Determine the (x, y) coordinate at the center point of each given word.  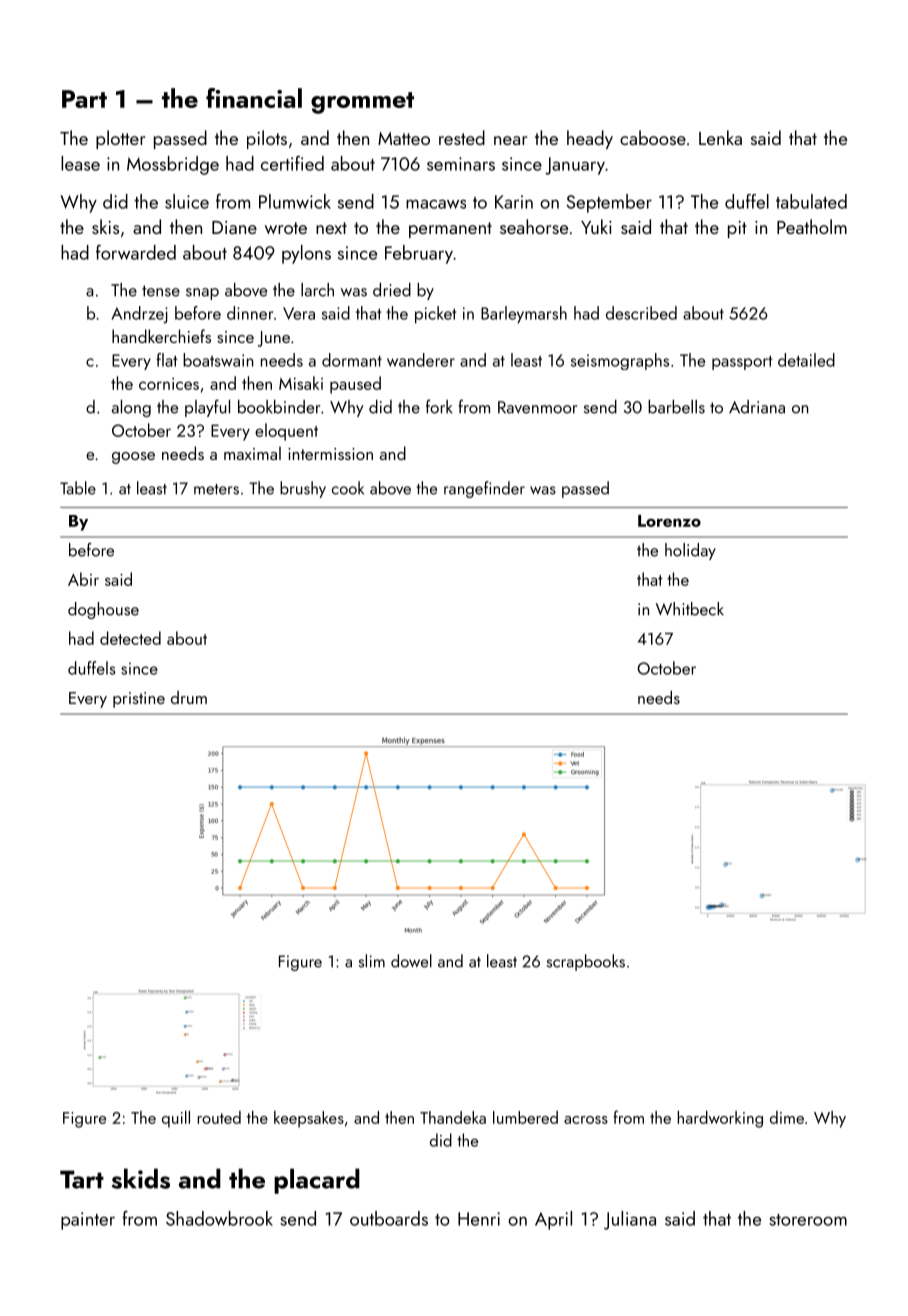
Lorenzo (669, 521)
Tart (82, 1179)
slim (372, 961)
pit (737, 229)
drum (189, 697)
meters (216, 489)
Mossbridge (173, 165)
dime (787, 1117)
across (586, 1120)
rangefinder (484, 489)
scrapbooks (586, 962)
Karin (514, 202)
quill (176, 1119)
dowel (411, 961)
